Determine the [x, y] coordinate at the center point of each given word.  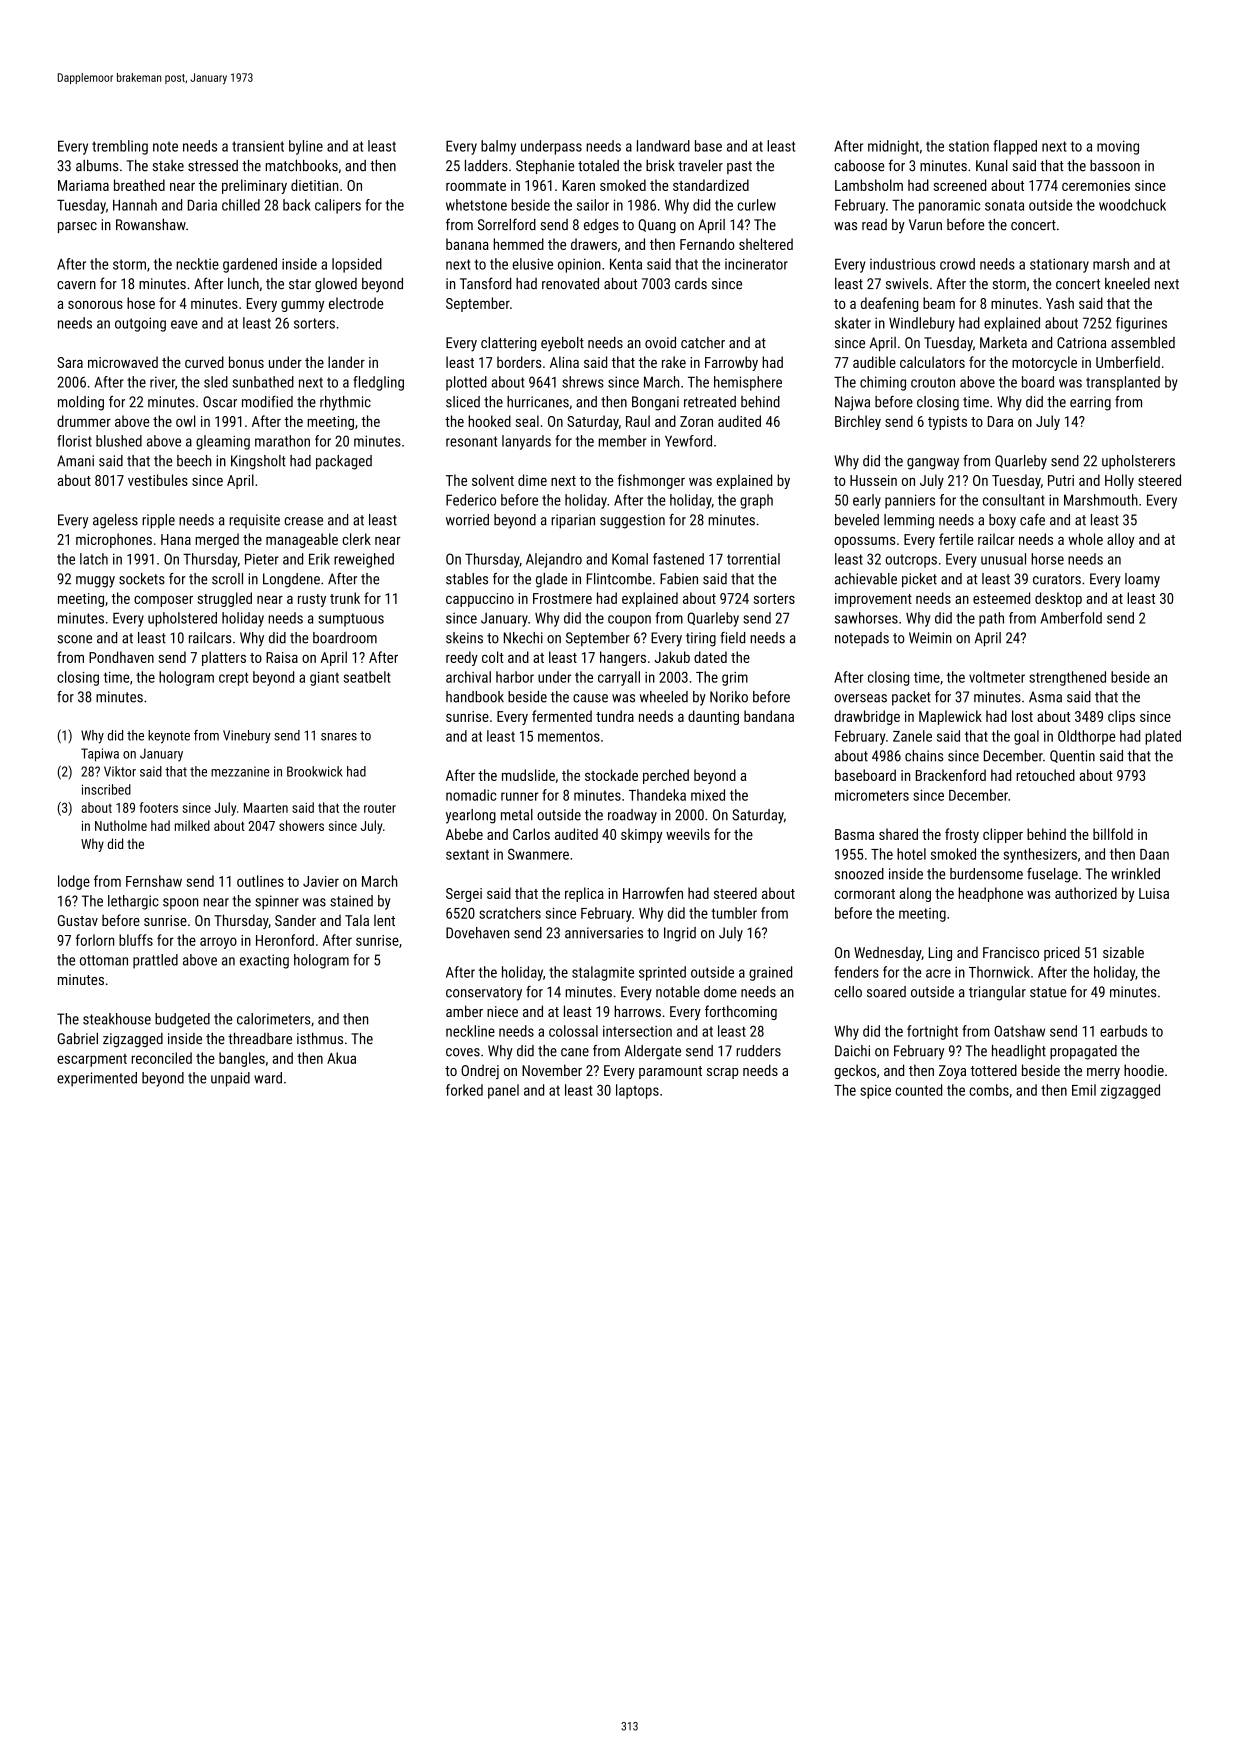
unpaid [230, 1079]
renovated [570, 284]
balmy [498, 147]
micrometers [872, 795]
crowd [957, 264]
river [162, 382]
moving [1118, 147]
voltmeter [997, 677]
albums [97, 166]
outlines [260, 881]
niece [502, 1011]
